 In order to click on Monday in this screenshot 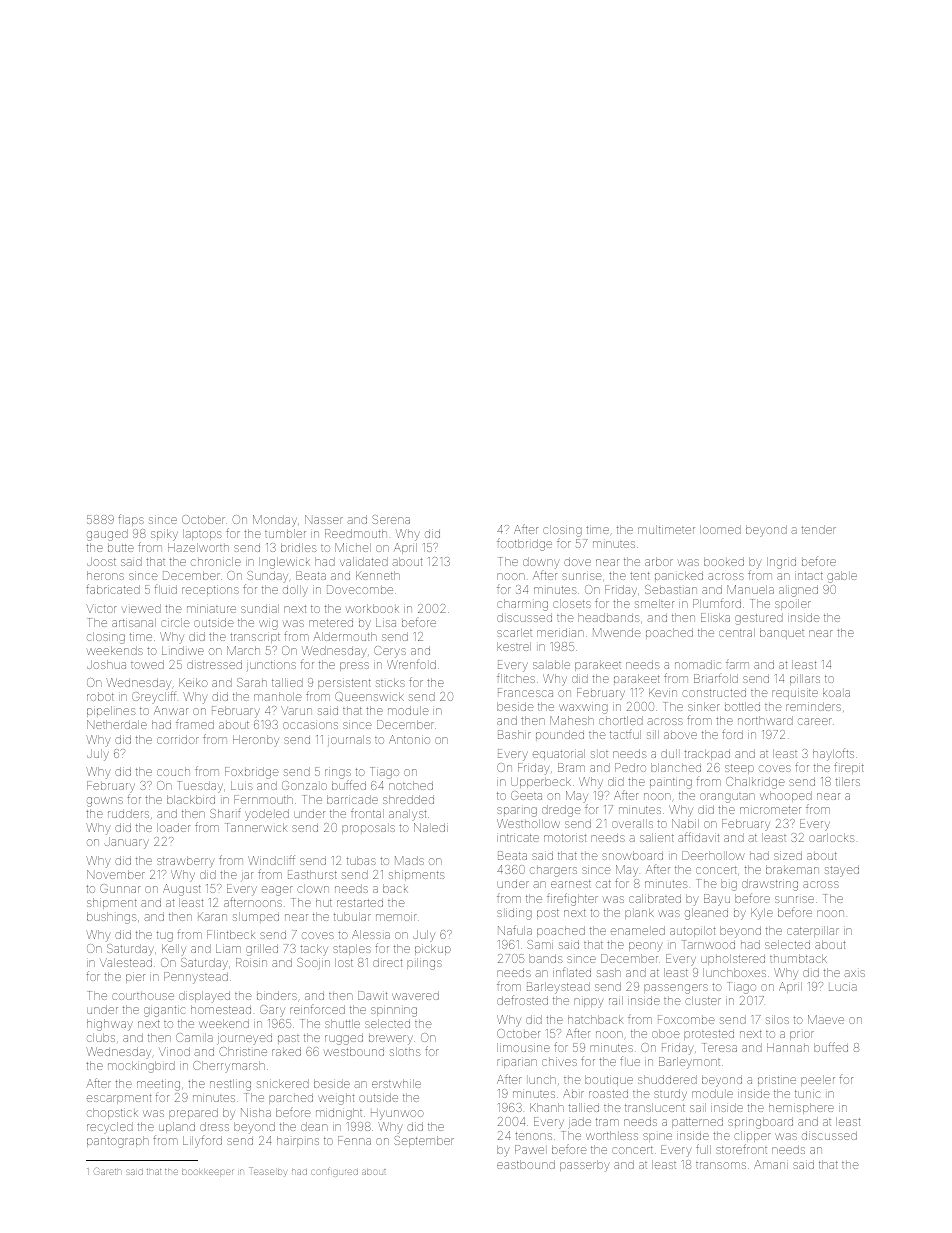, I will do `click(275, 521)`.
